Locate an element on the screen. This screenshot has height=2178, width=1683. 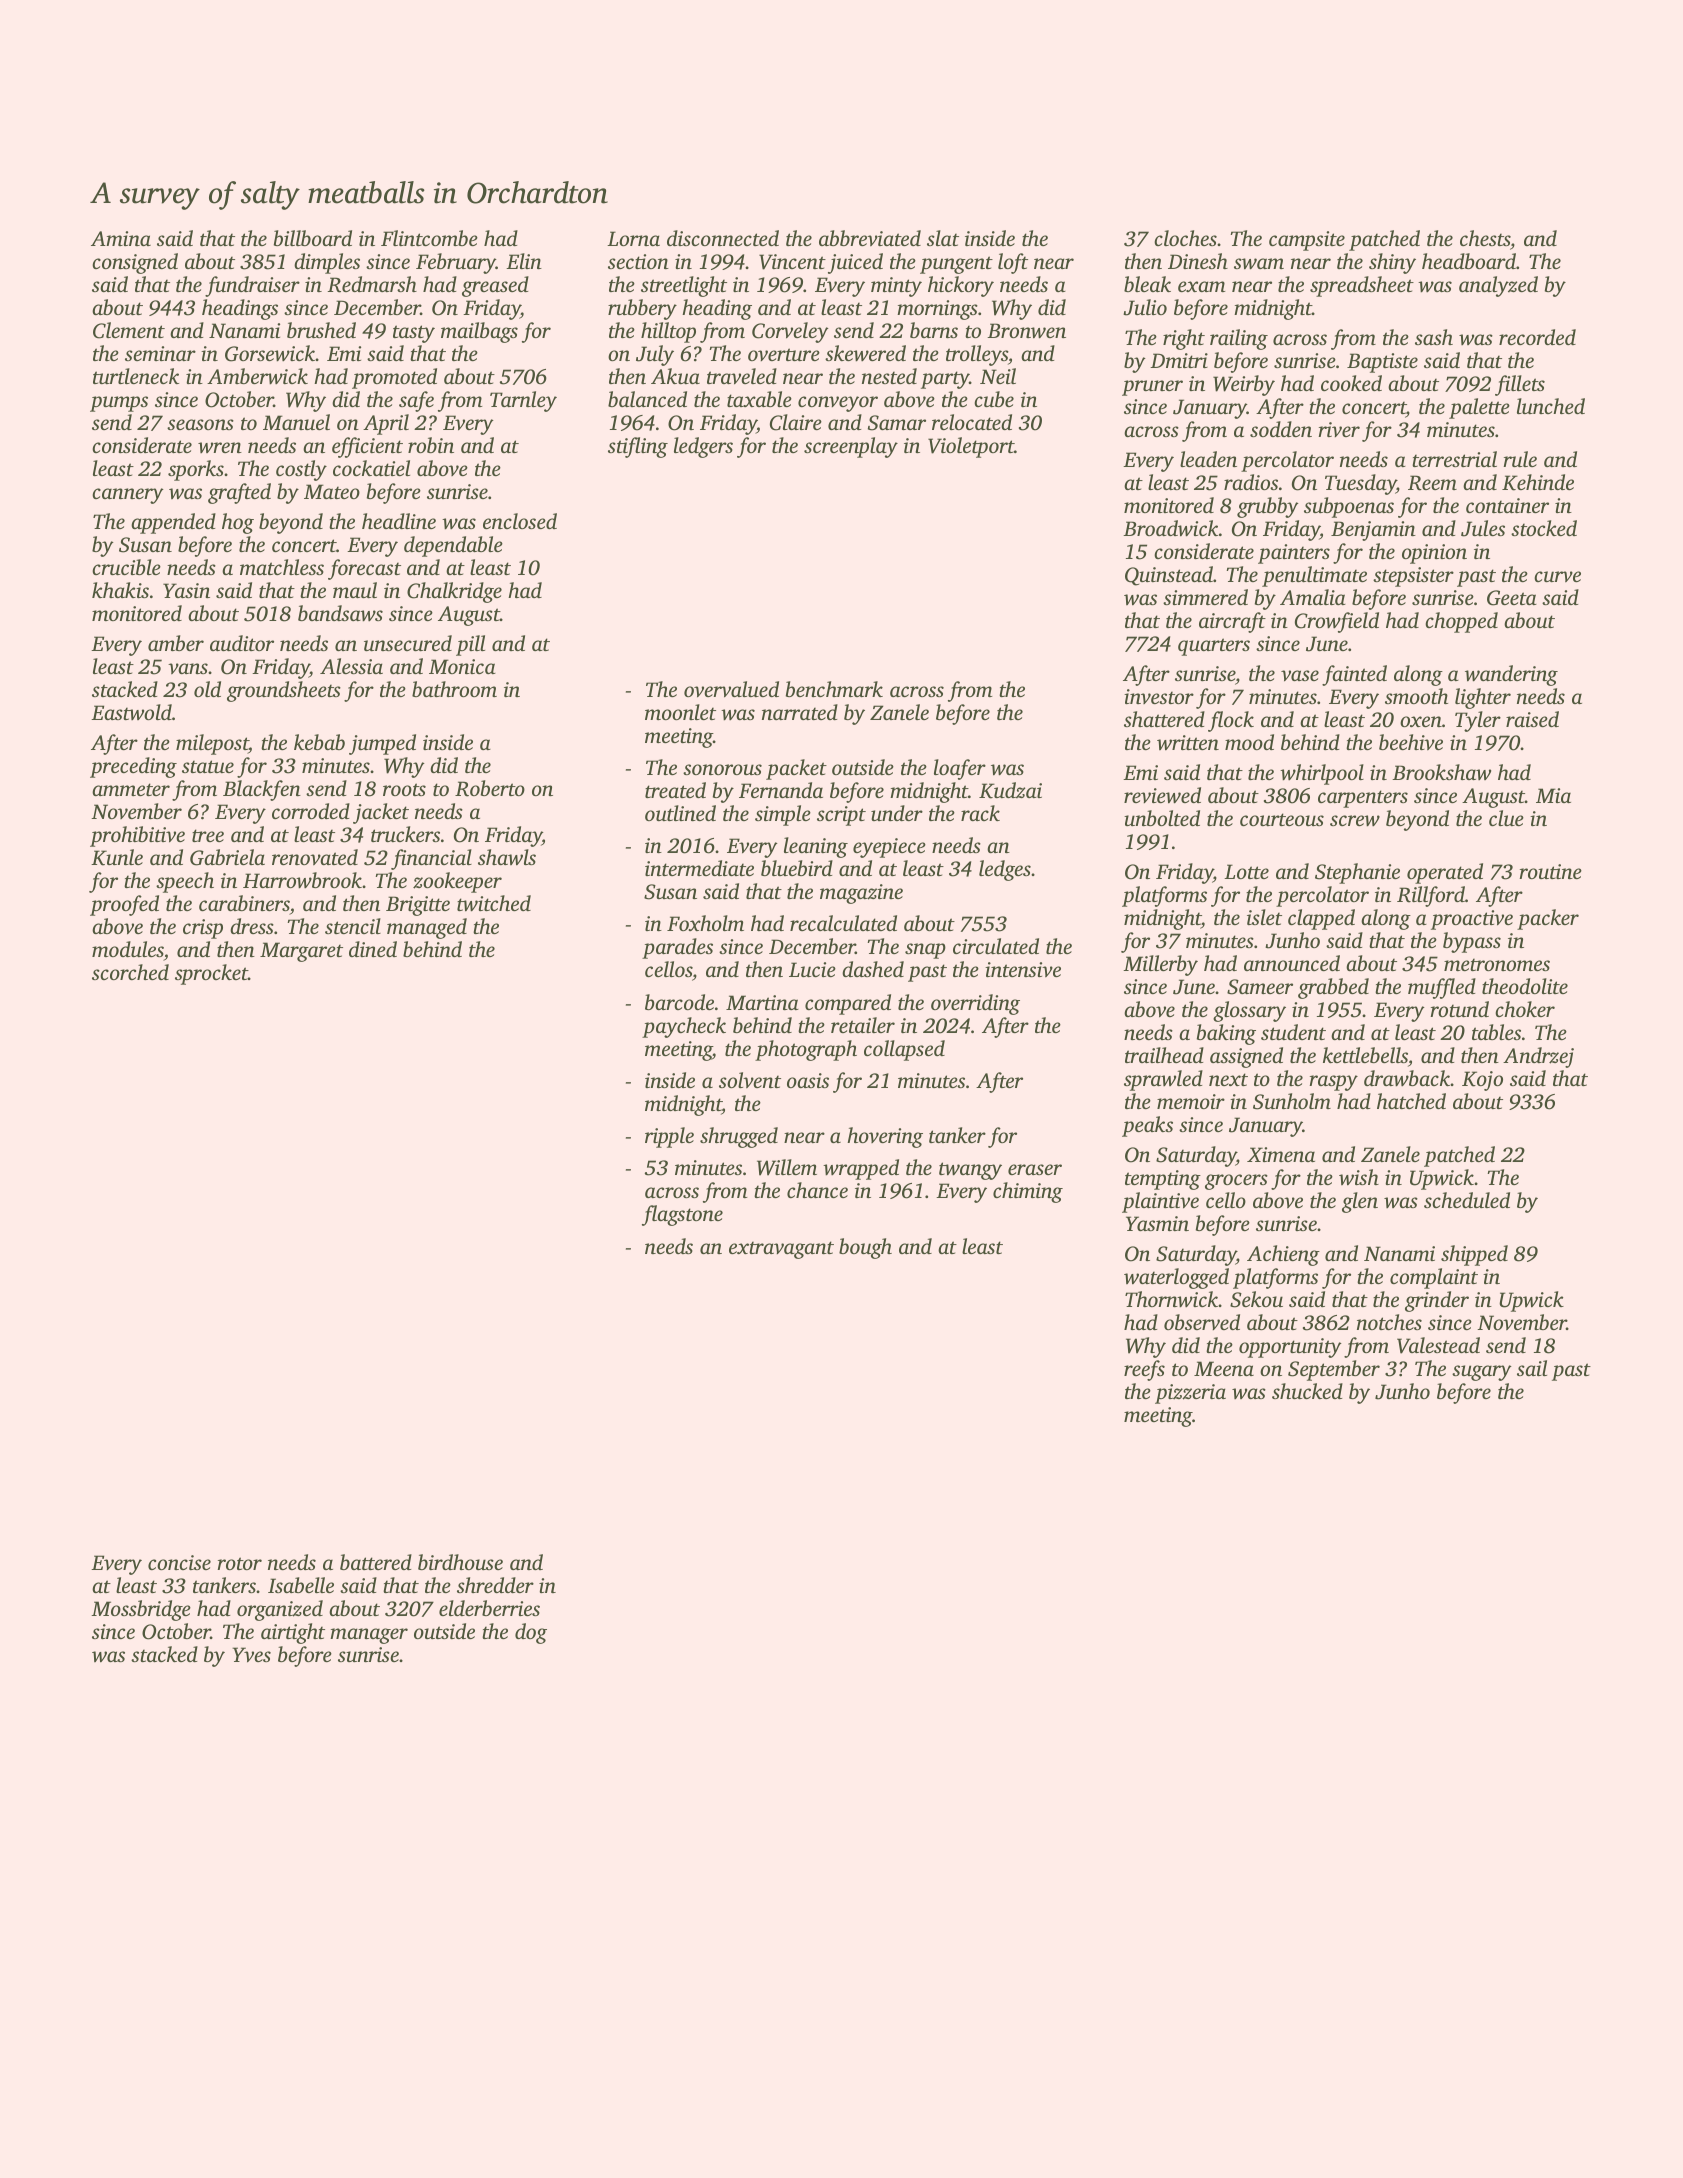
exam is located at coordinates (1202, 286).
